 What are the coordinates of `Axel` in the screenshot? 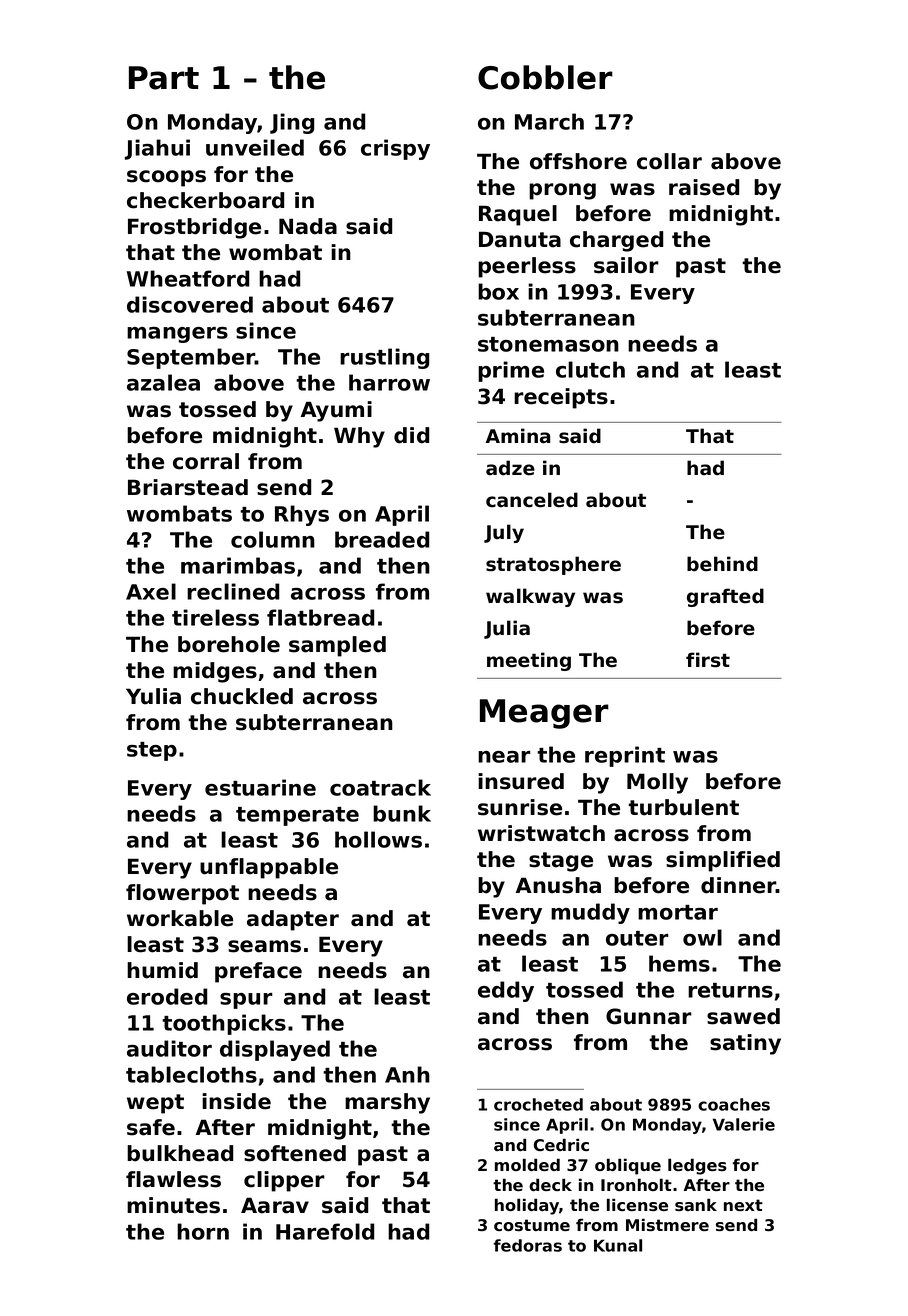 It's located at (151, 591).
